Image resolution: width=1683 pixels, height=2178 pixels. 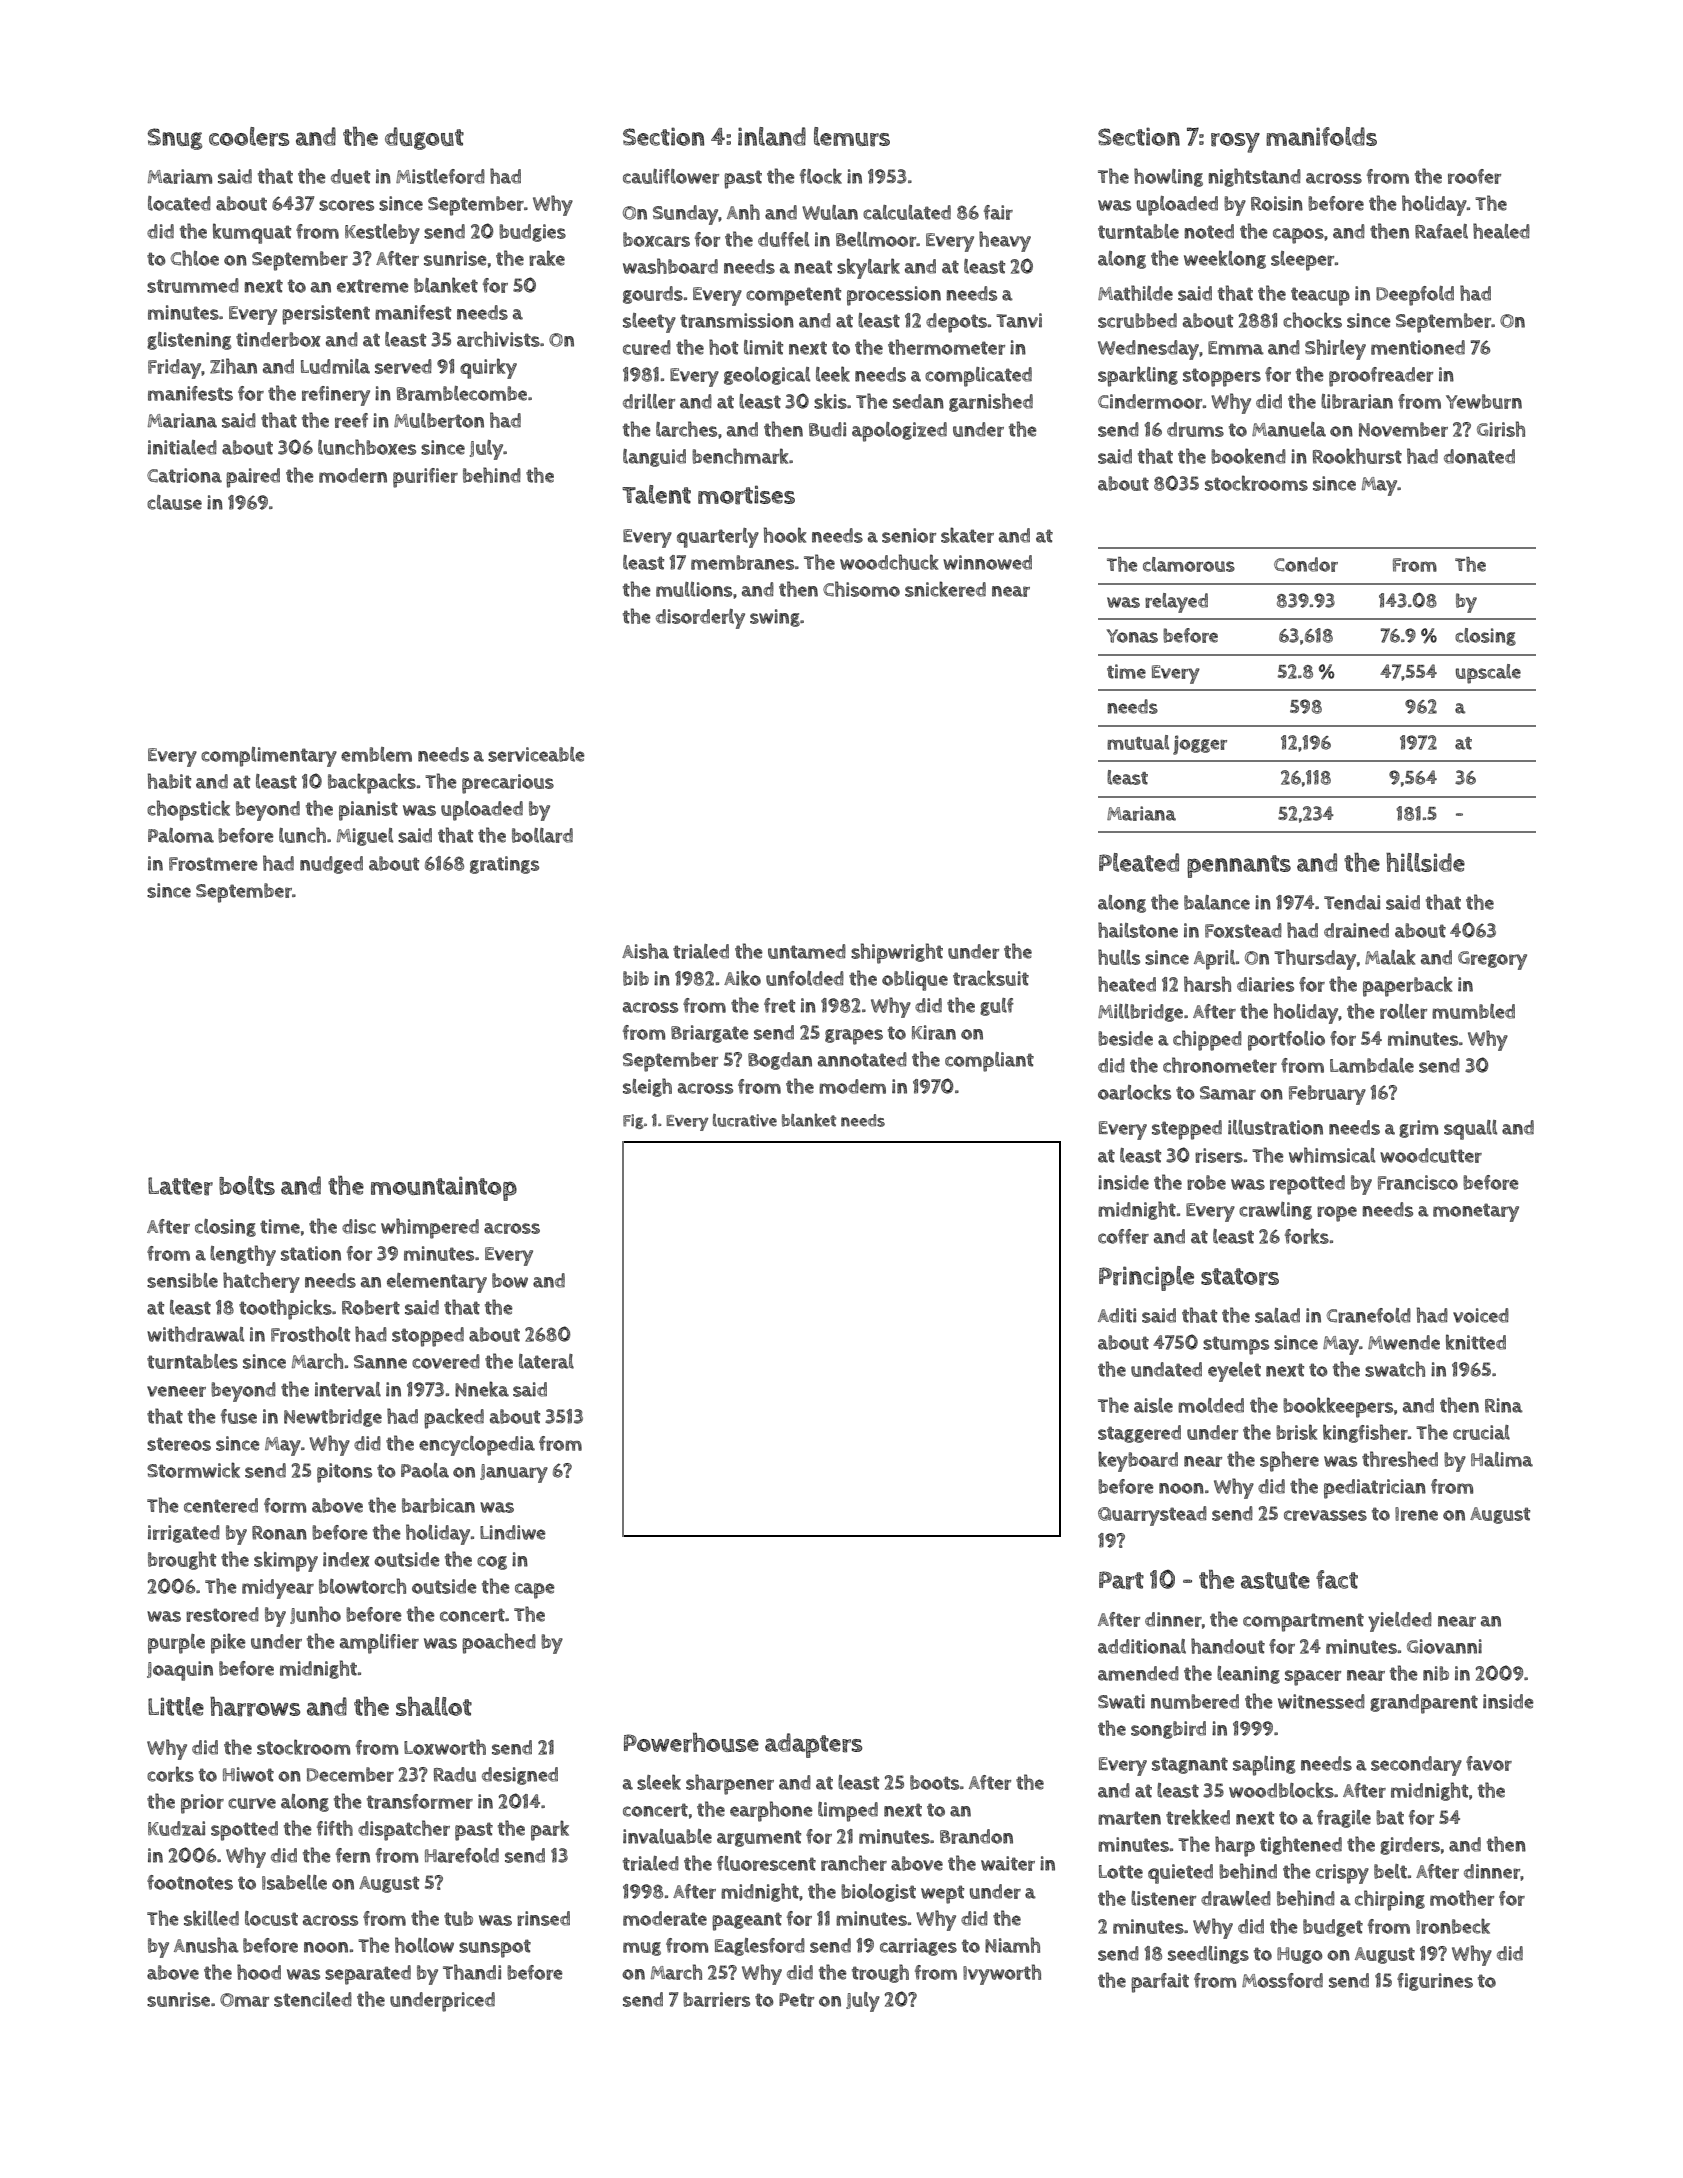 What do you see at coordinates (249, 137) in the screenshot?
I see `coolers` at bounding box center [249, 137].
